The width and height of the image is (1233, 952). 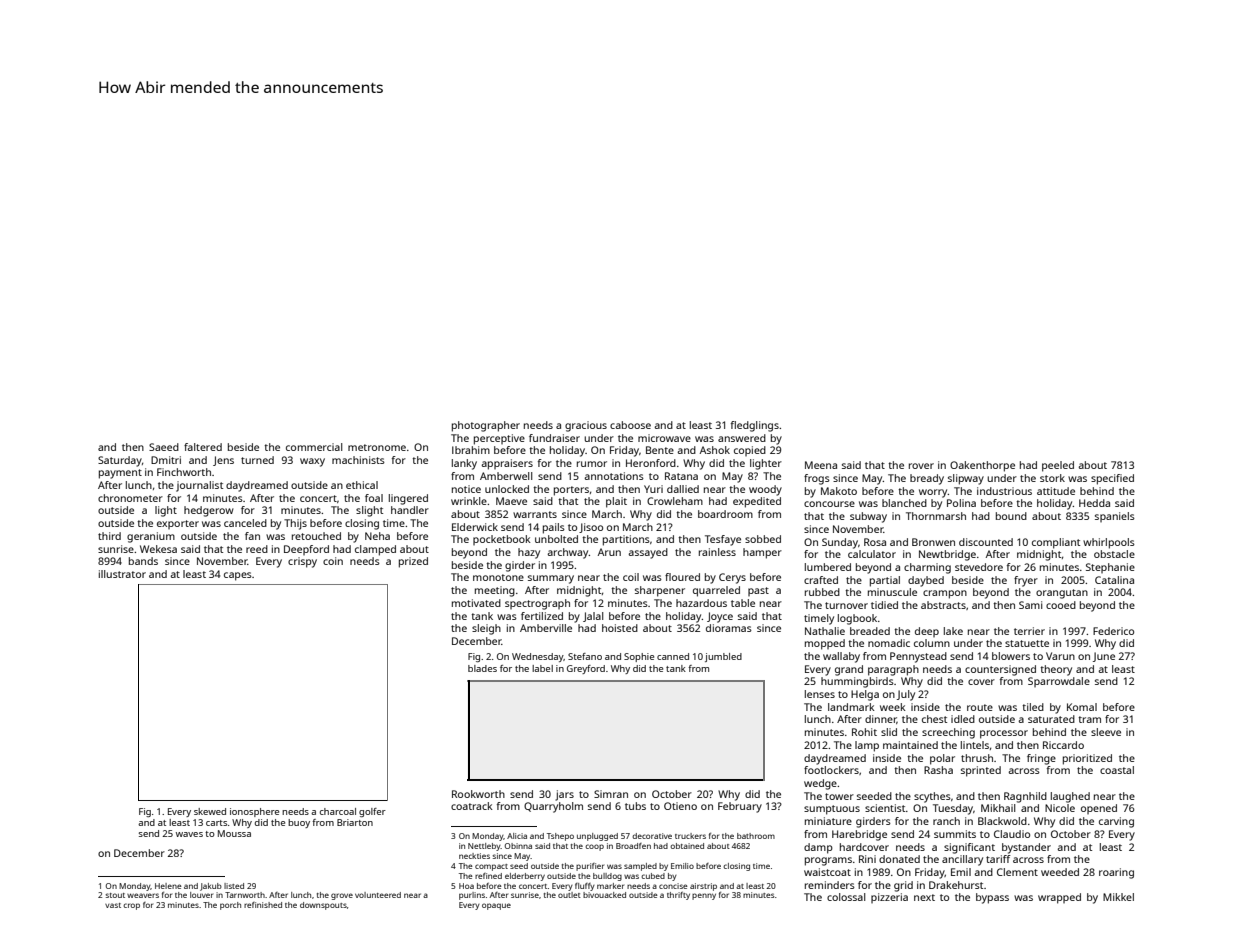 What do you see at coordinates (507, 464) in the image?
I see `appraisers` at bounding box center [507, 464].
